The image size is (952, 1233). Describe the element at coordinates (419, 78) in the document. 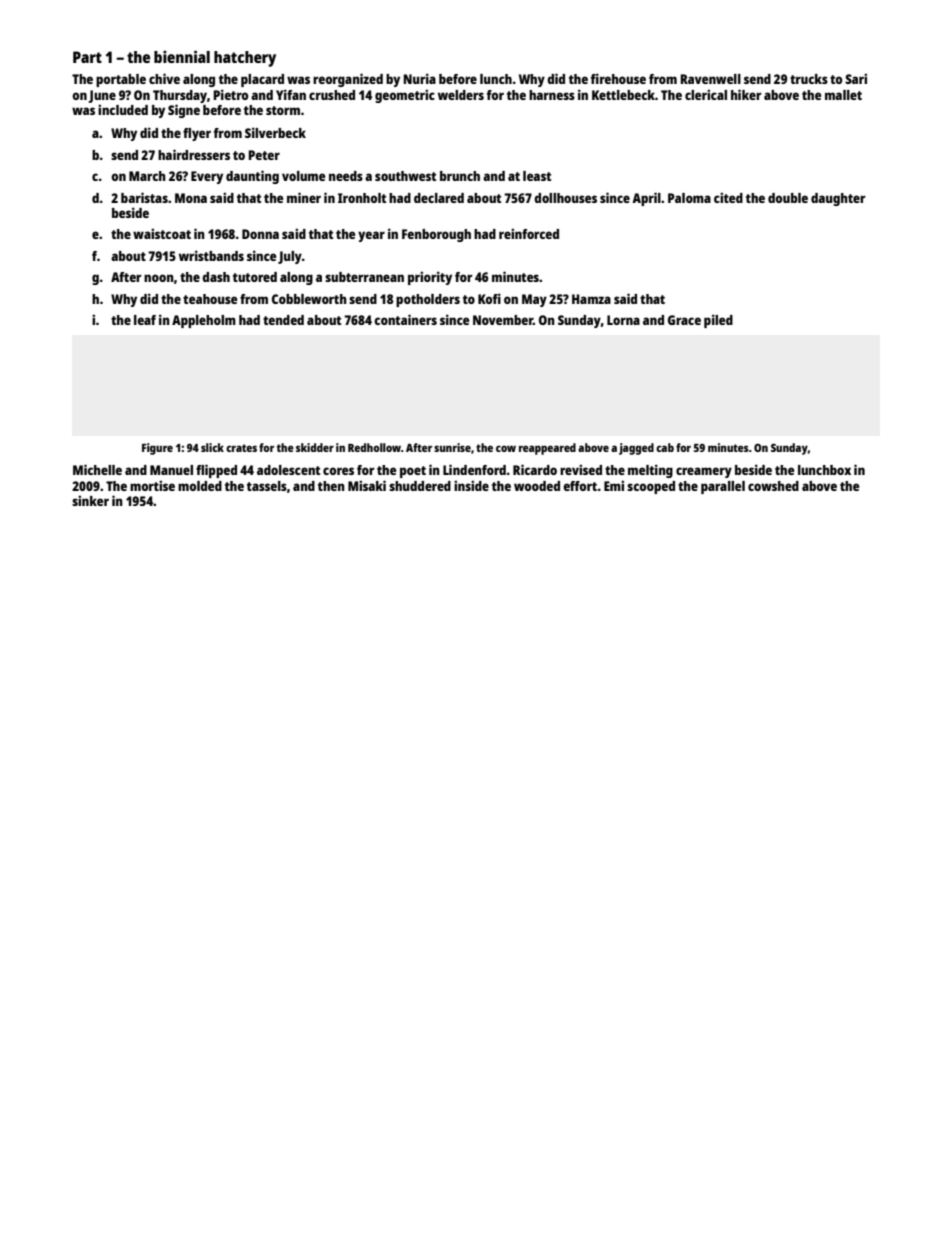

I see `Nuria` at that location.
